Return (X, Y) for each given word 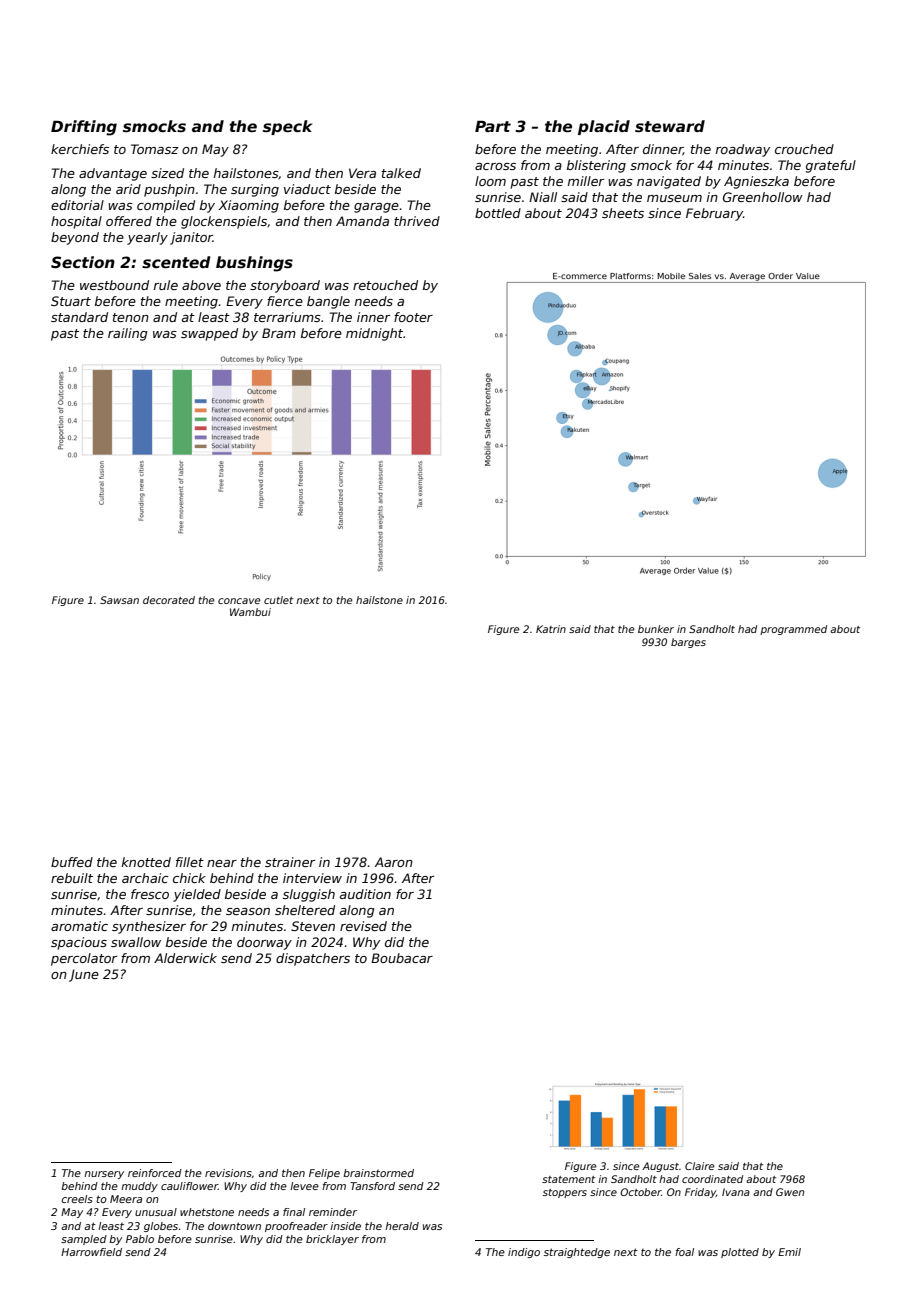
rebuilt (72, 878)
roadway (743, 150)
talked (401, 173)
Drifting (84, 128)
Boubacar (402, 958)
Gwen (790, 1192)
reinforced (155, 1173)
